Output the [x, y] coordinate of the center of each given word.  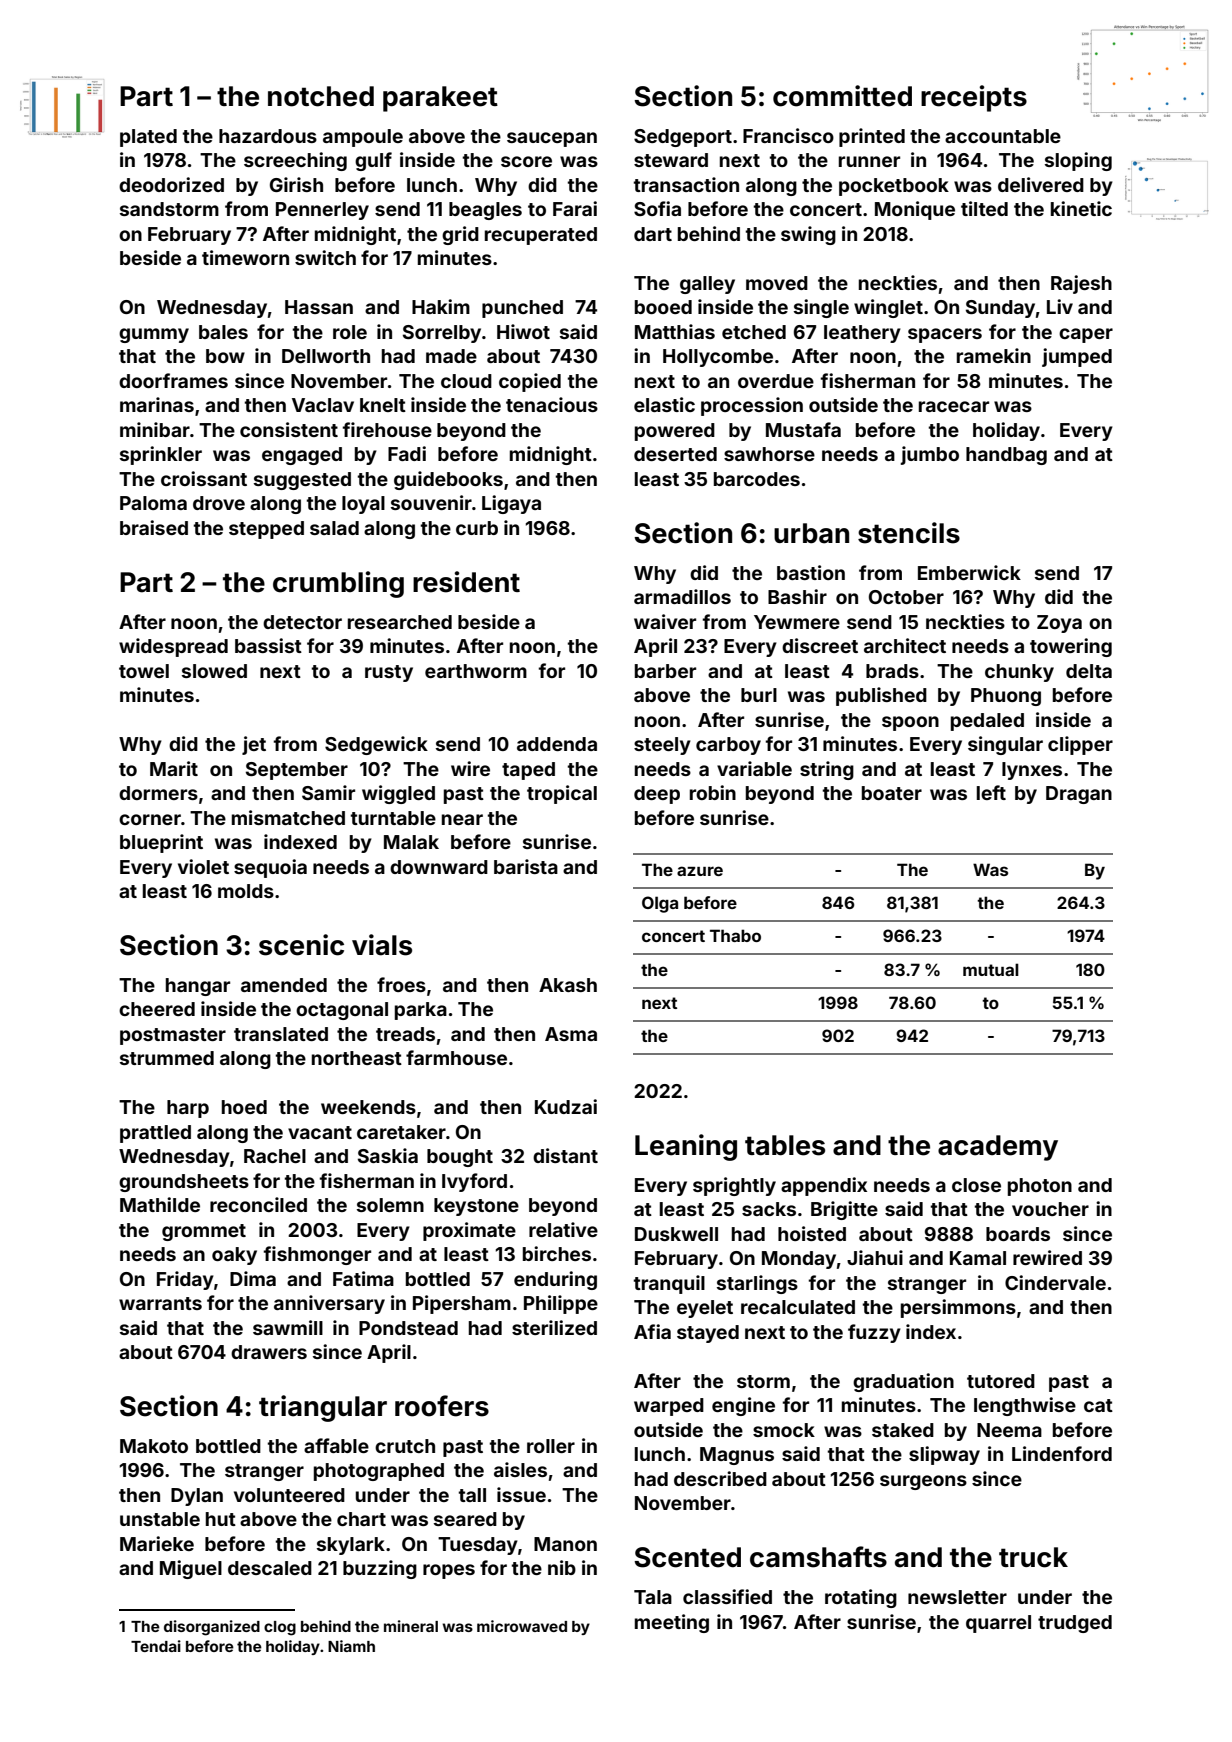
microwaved [522, 1626]
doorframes [173, 380]
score [526, 161]
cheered [157, 1009]
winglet [888, 308]
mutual [991, 969]
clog [280, 1628]
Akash [568, 985]
